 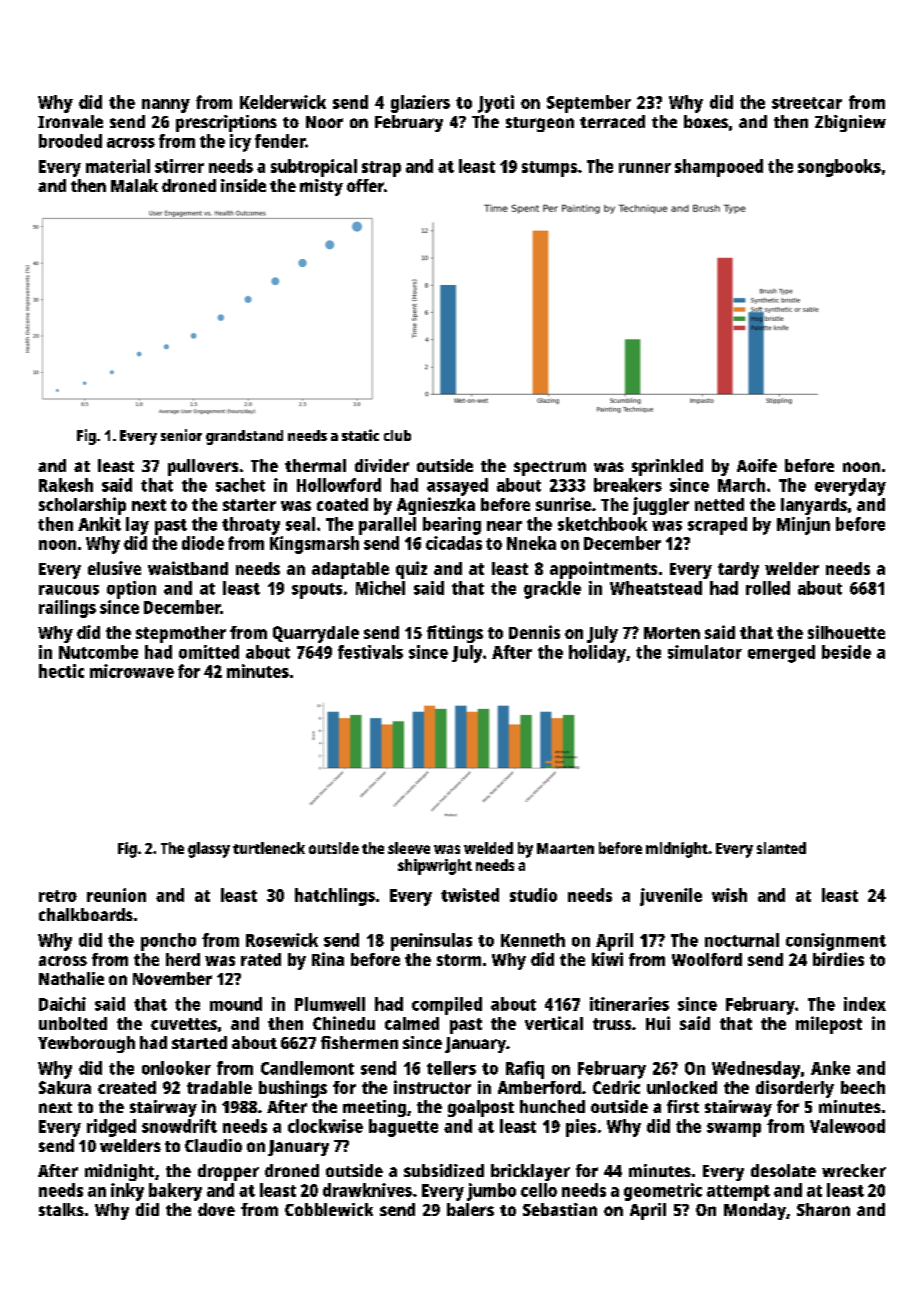 What do you see at coordinates (70, 121) in the document?
I see `Ironvale` at bounding box center [70, 121].
